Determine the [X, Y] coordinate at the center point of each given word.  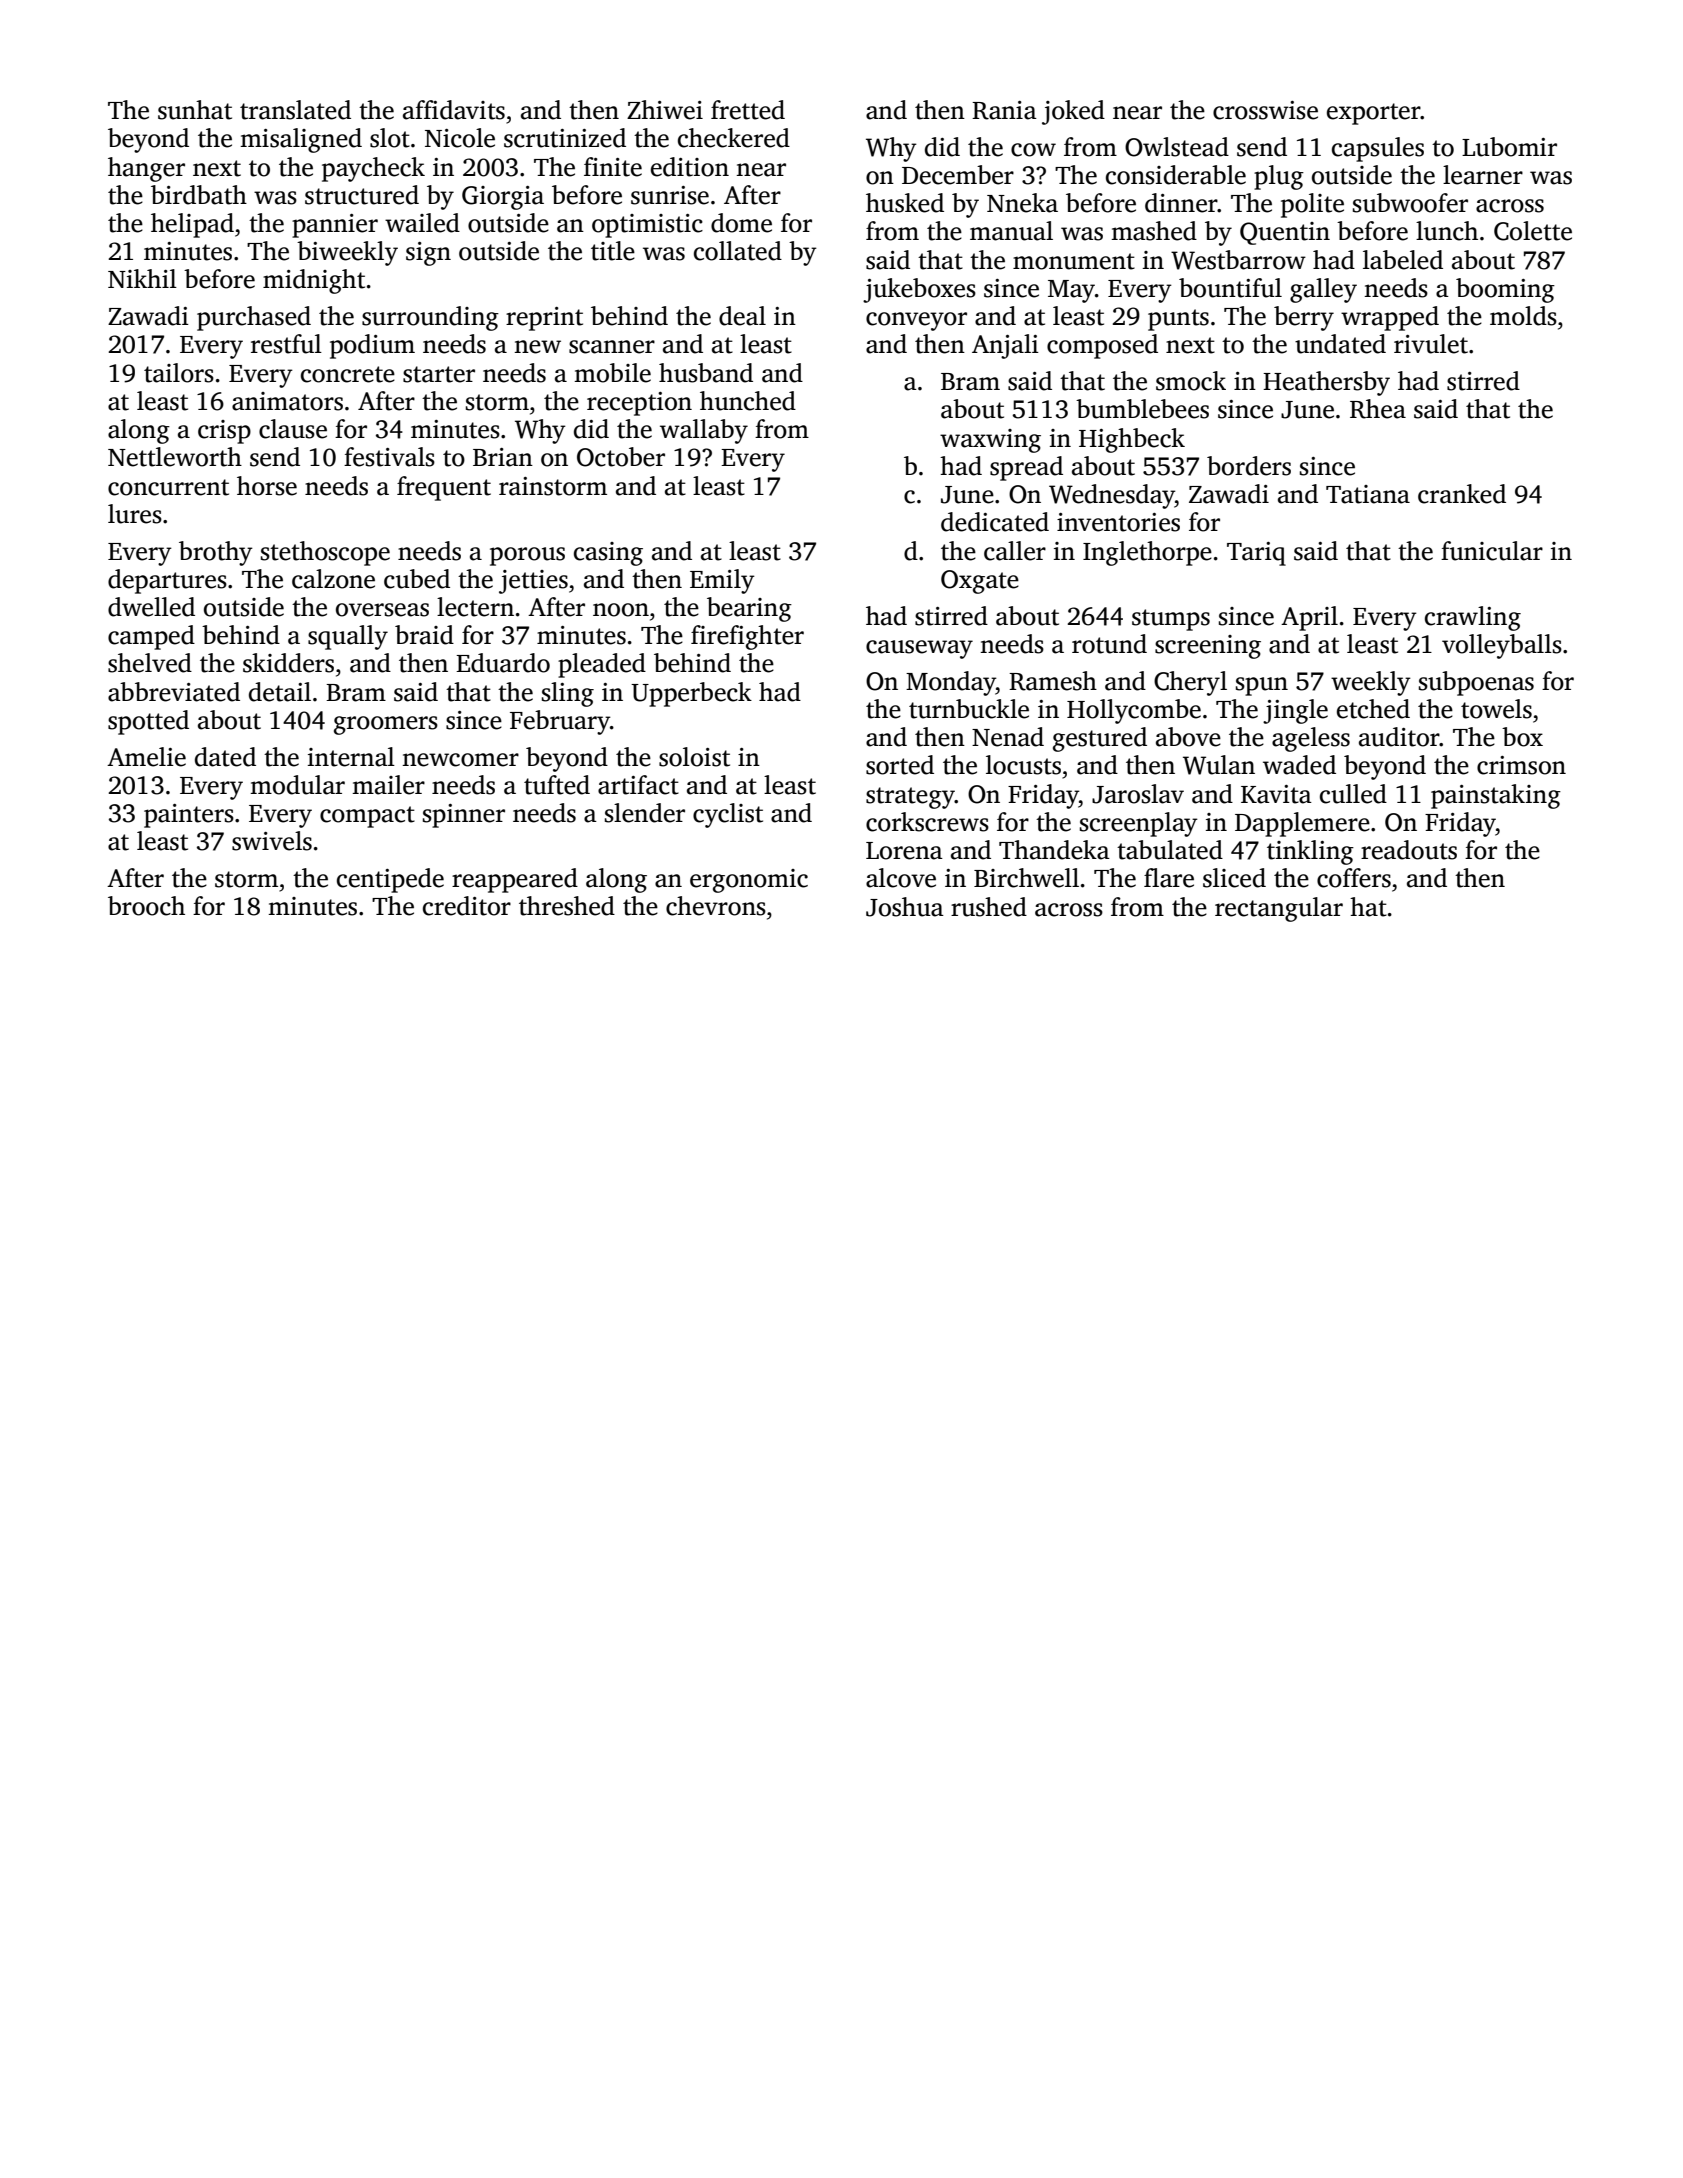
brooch [146, 906]
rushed [989, 907]
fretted [748, 110]
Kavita [1276, 794]
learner [1483, 175]
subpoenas [1476, 683]
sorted [900, 765]
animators [287, 401]
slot [390, 138]
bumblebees [1142, 409]
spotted [148, 722]
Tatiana [1368, 494]
